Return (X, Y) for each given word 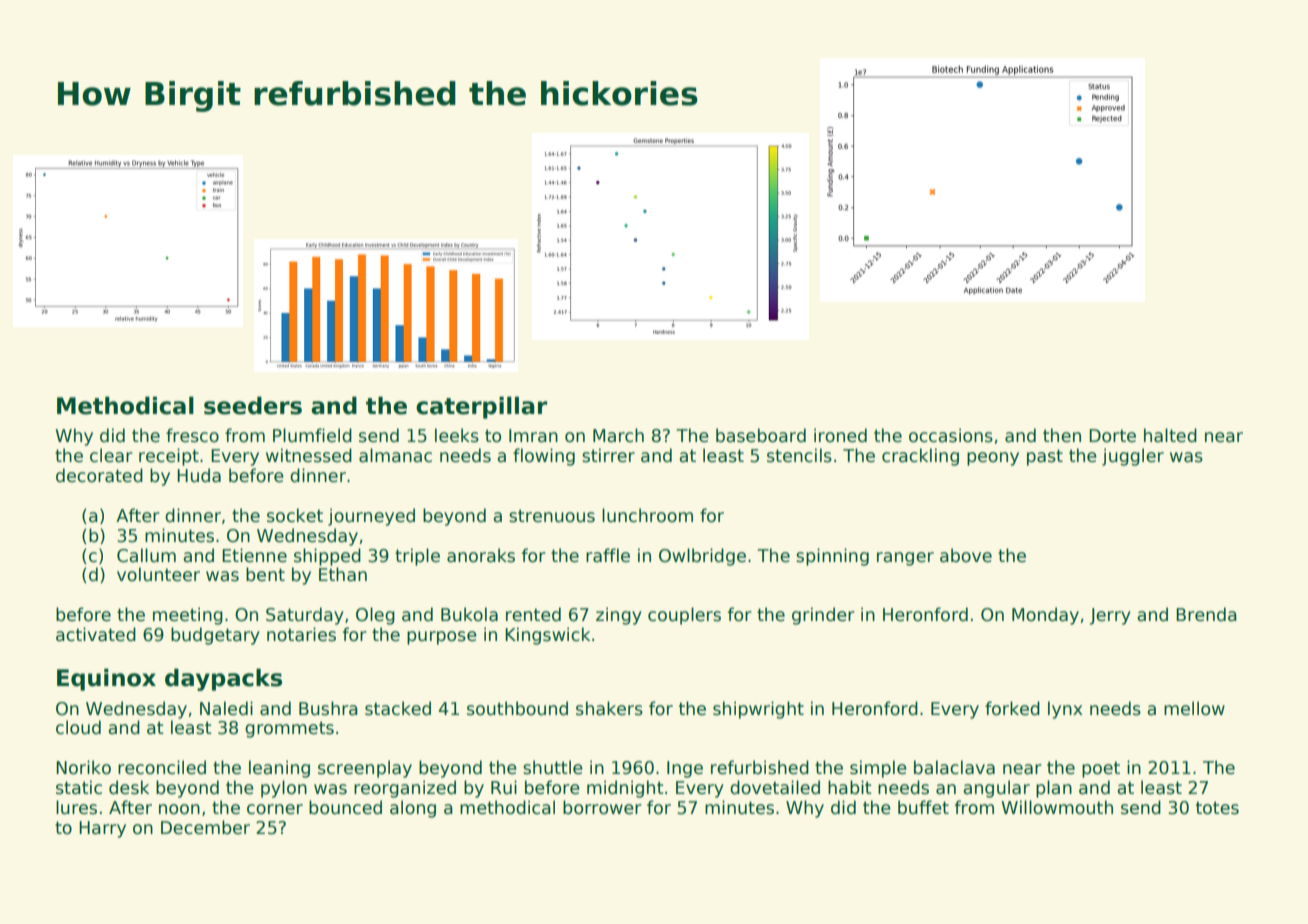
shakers (609, 708)
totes (1217, 808)
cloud (78, 727)
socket (295, 515)
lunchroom (647, 515)
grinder (823, 616)
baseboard (761, 435)
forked (1012, 708)
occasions (951, 435)
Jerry (1110, 616)
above (966, 555)
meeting (188, 616)
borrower (602, 807)
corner (275, 809)
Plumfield (312, 435)
